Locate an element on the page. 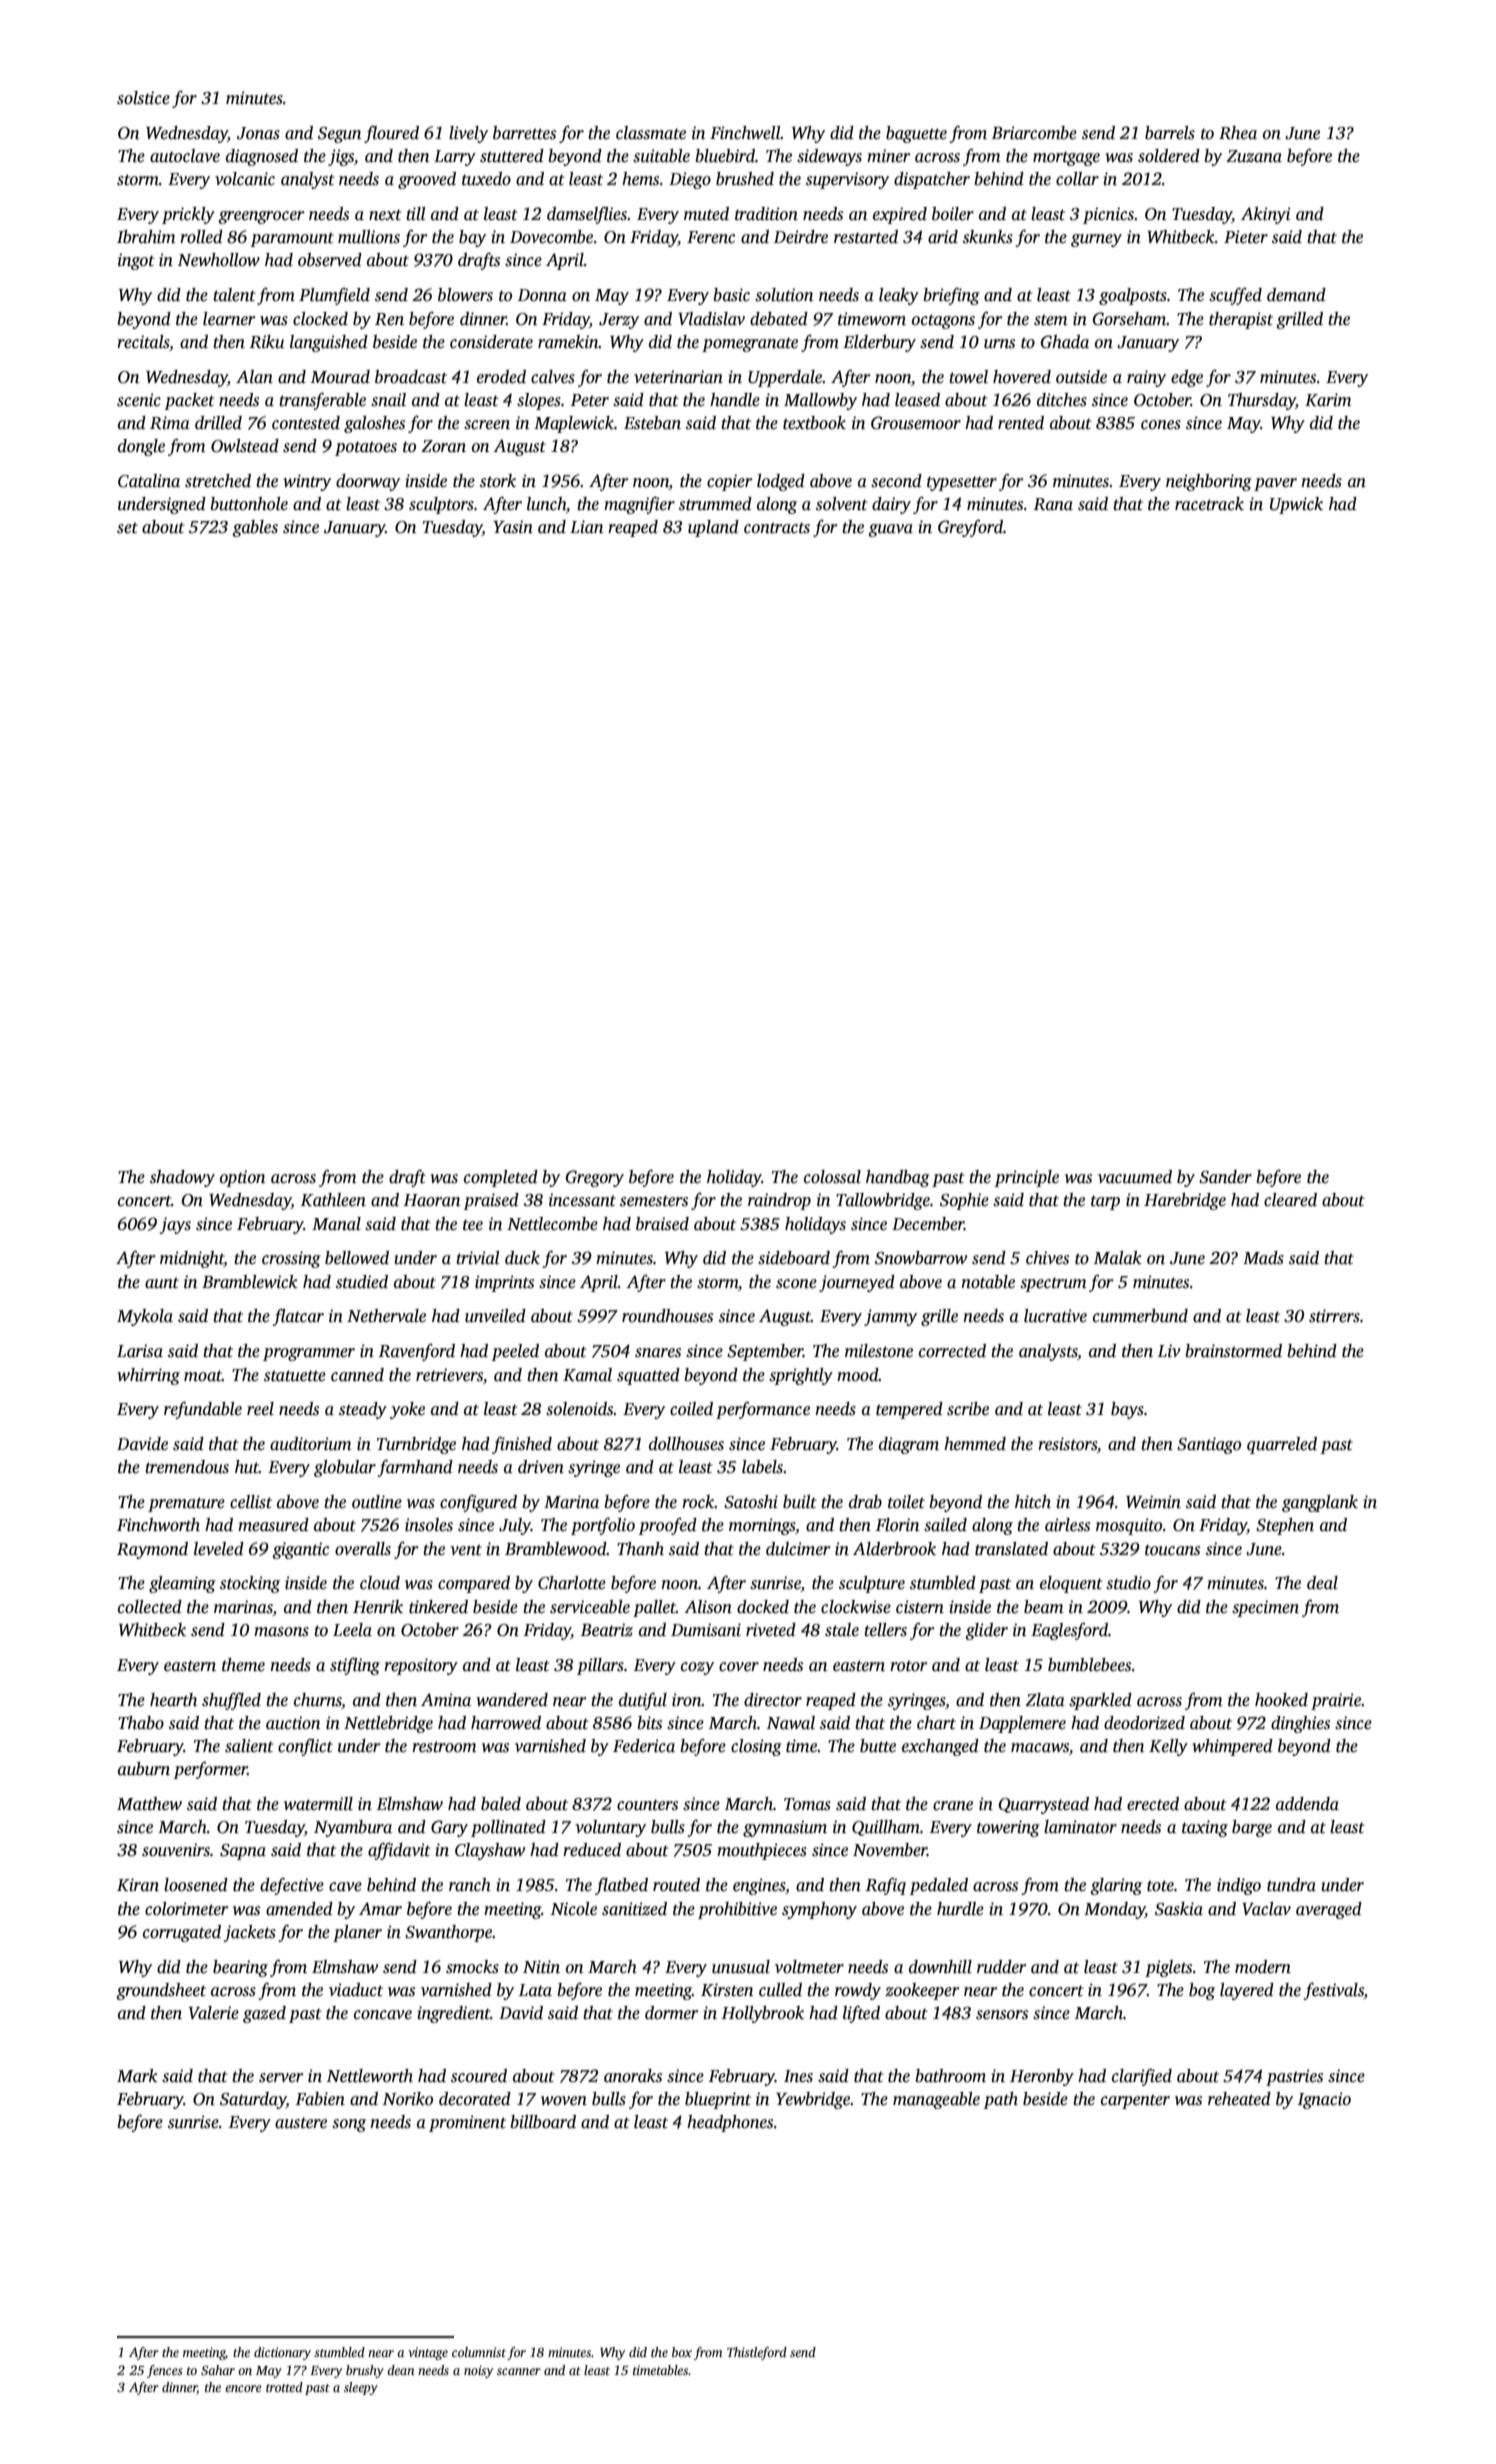 The image size is (1496, 2464). shadowy is located at coordinates (182, 1178).
